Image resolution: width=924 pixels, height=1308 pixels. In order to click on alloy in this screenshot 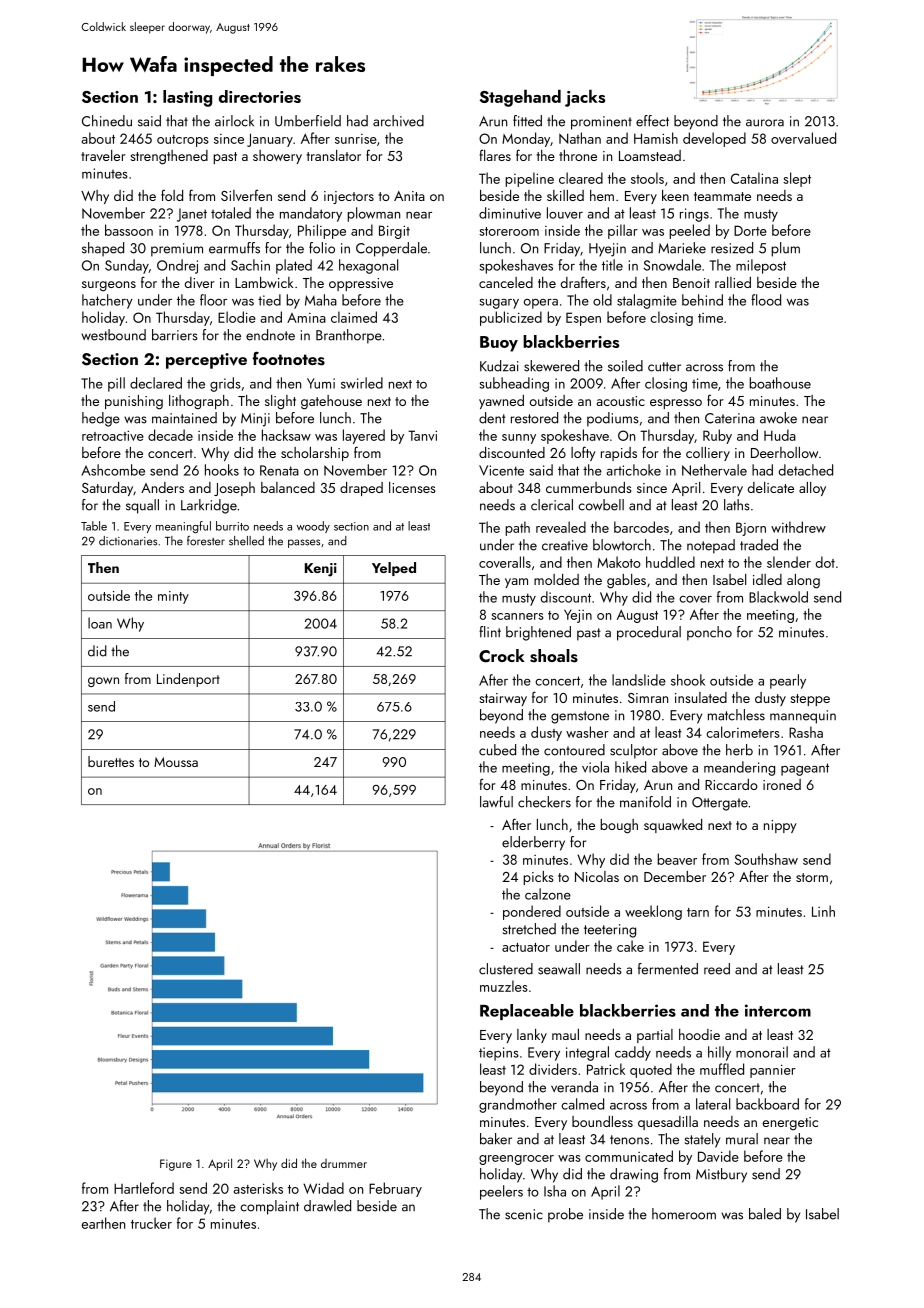, I will do `click(812, 489)`.
